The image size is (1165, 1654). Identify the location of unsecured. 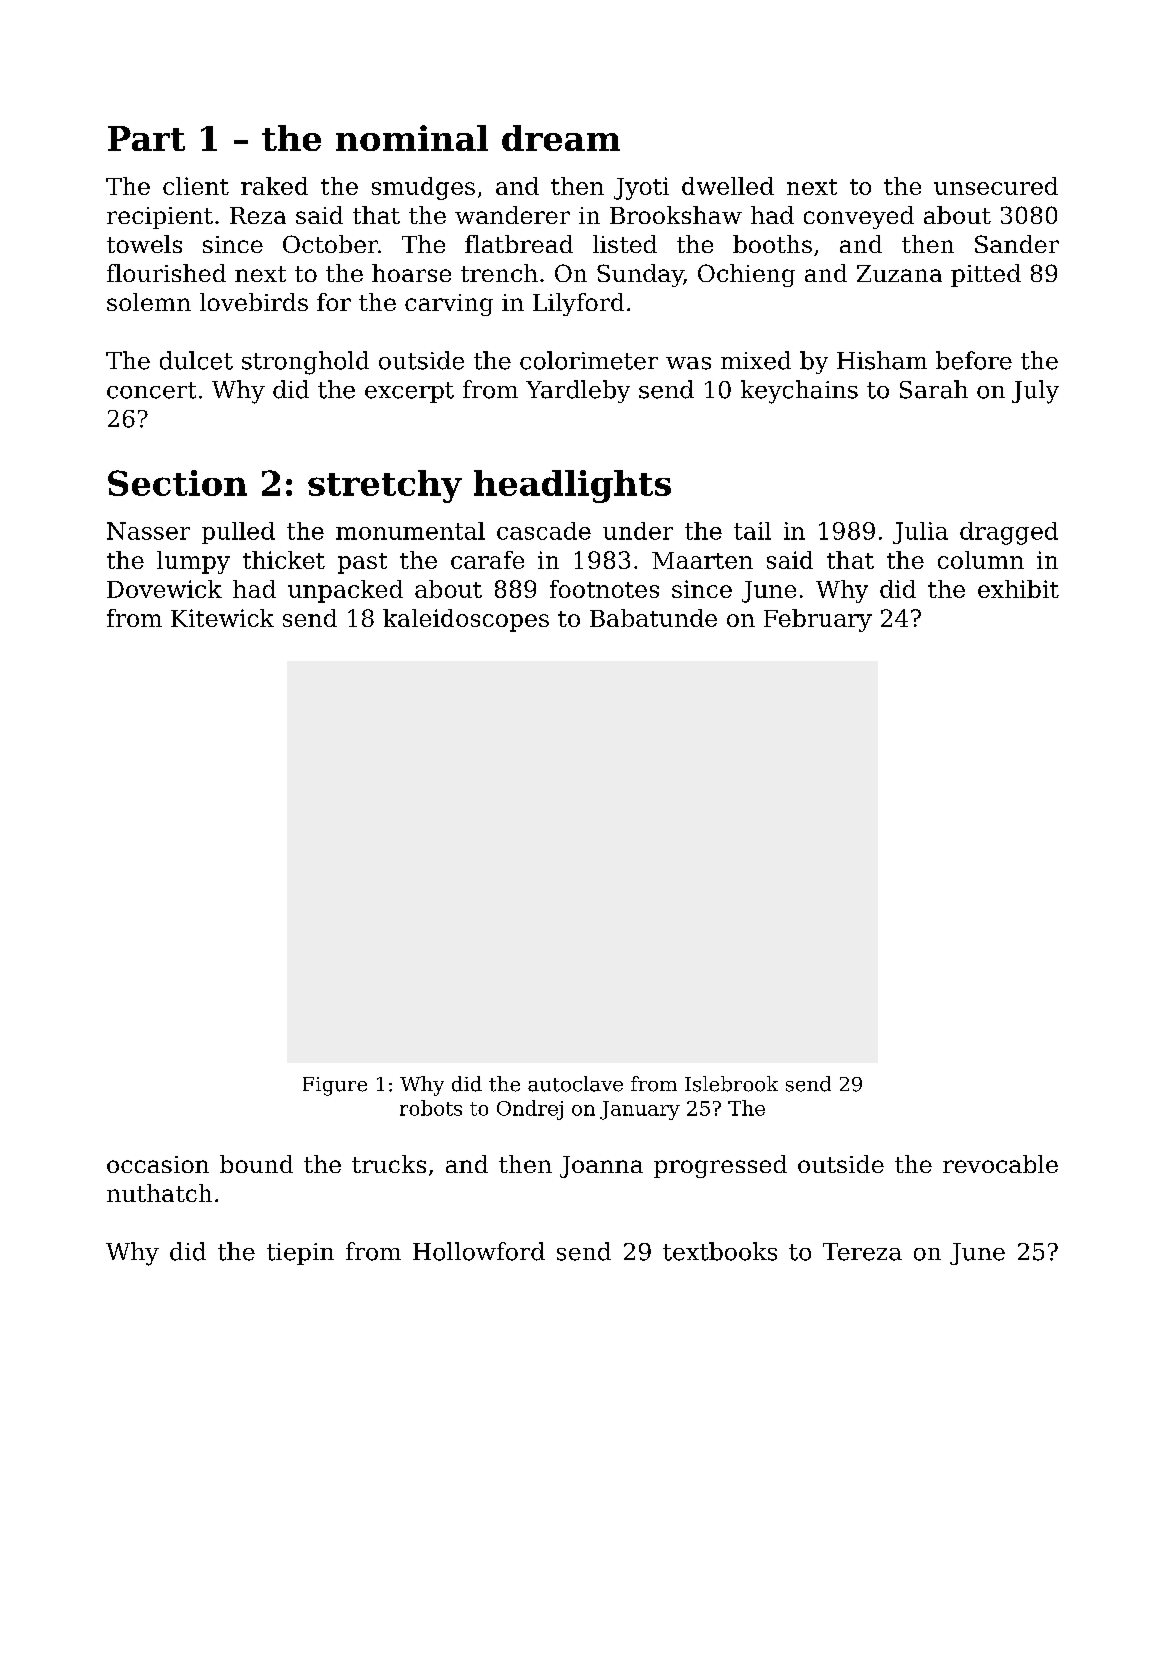
(996, 186).
